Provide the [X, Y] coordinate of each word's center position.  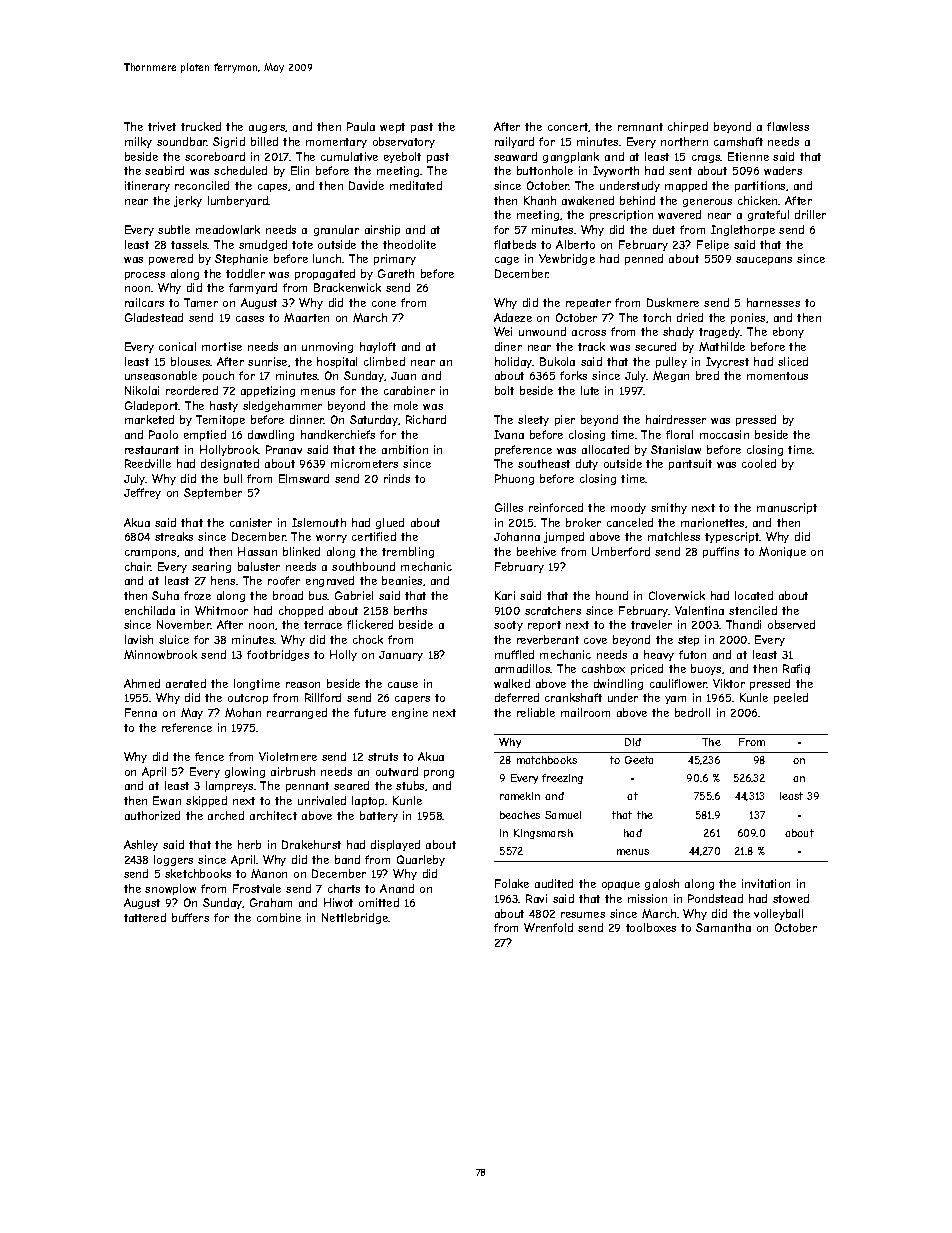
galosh [662, 884]
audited [554, 883]
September [213, 493]
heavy [659, 655]
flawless [788, 126]
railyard [514, 142]
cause [403, 685]
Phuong [514, 479]
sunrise [267, 361]
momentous [777, 376]
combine [279, 917]
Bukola [557, 361]
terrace [323, 625]
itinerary [147, 186]
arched [226, 815]
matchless [674, 536]
